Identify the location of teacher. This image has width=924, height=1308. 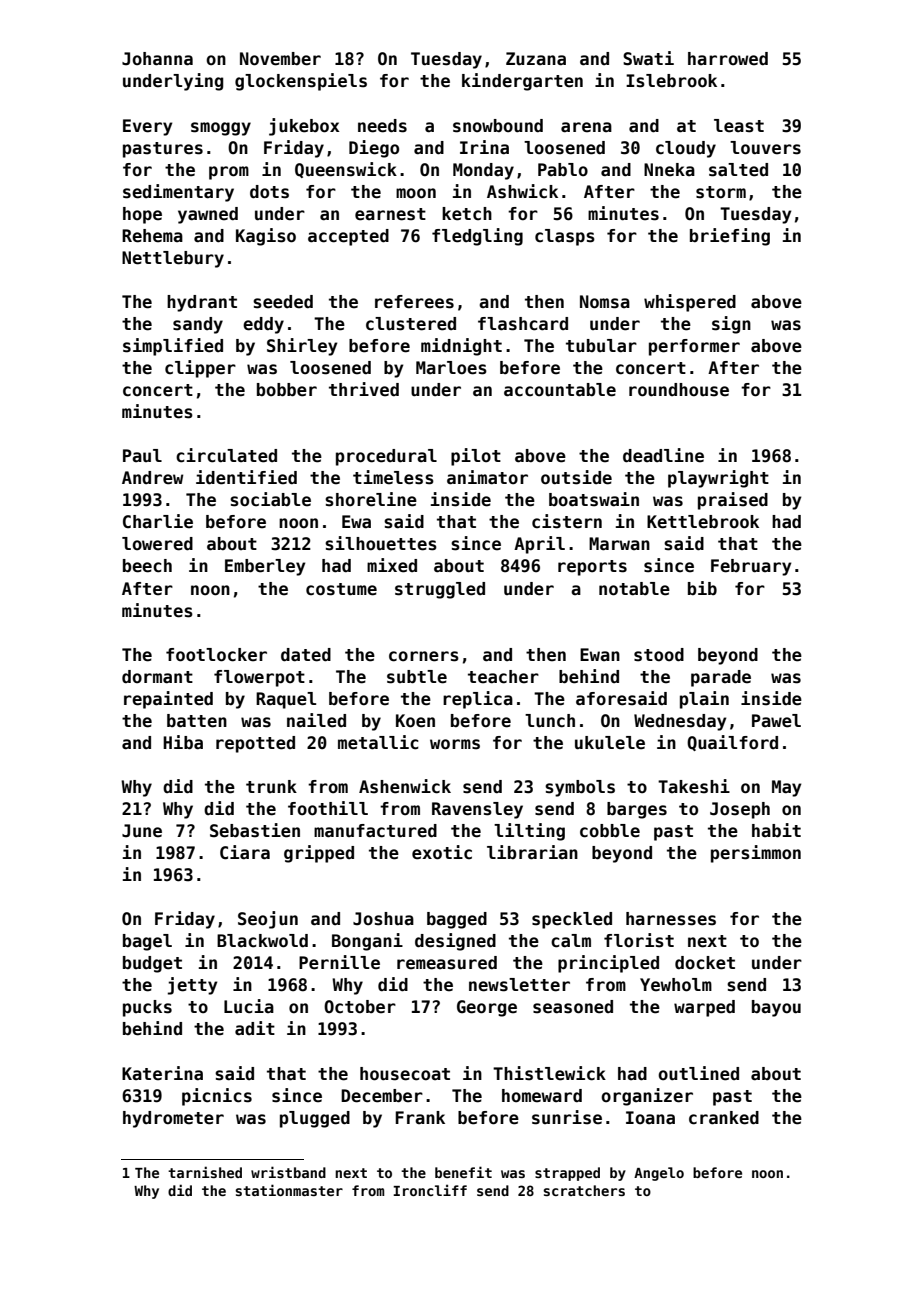
(503, 677).
